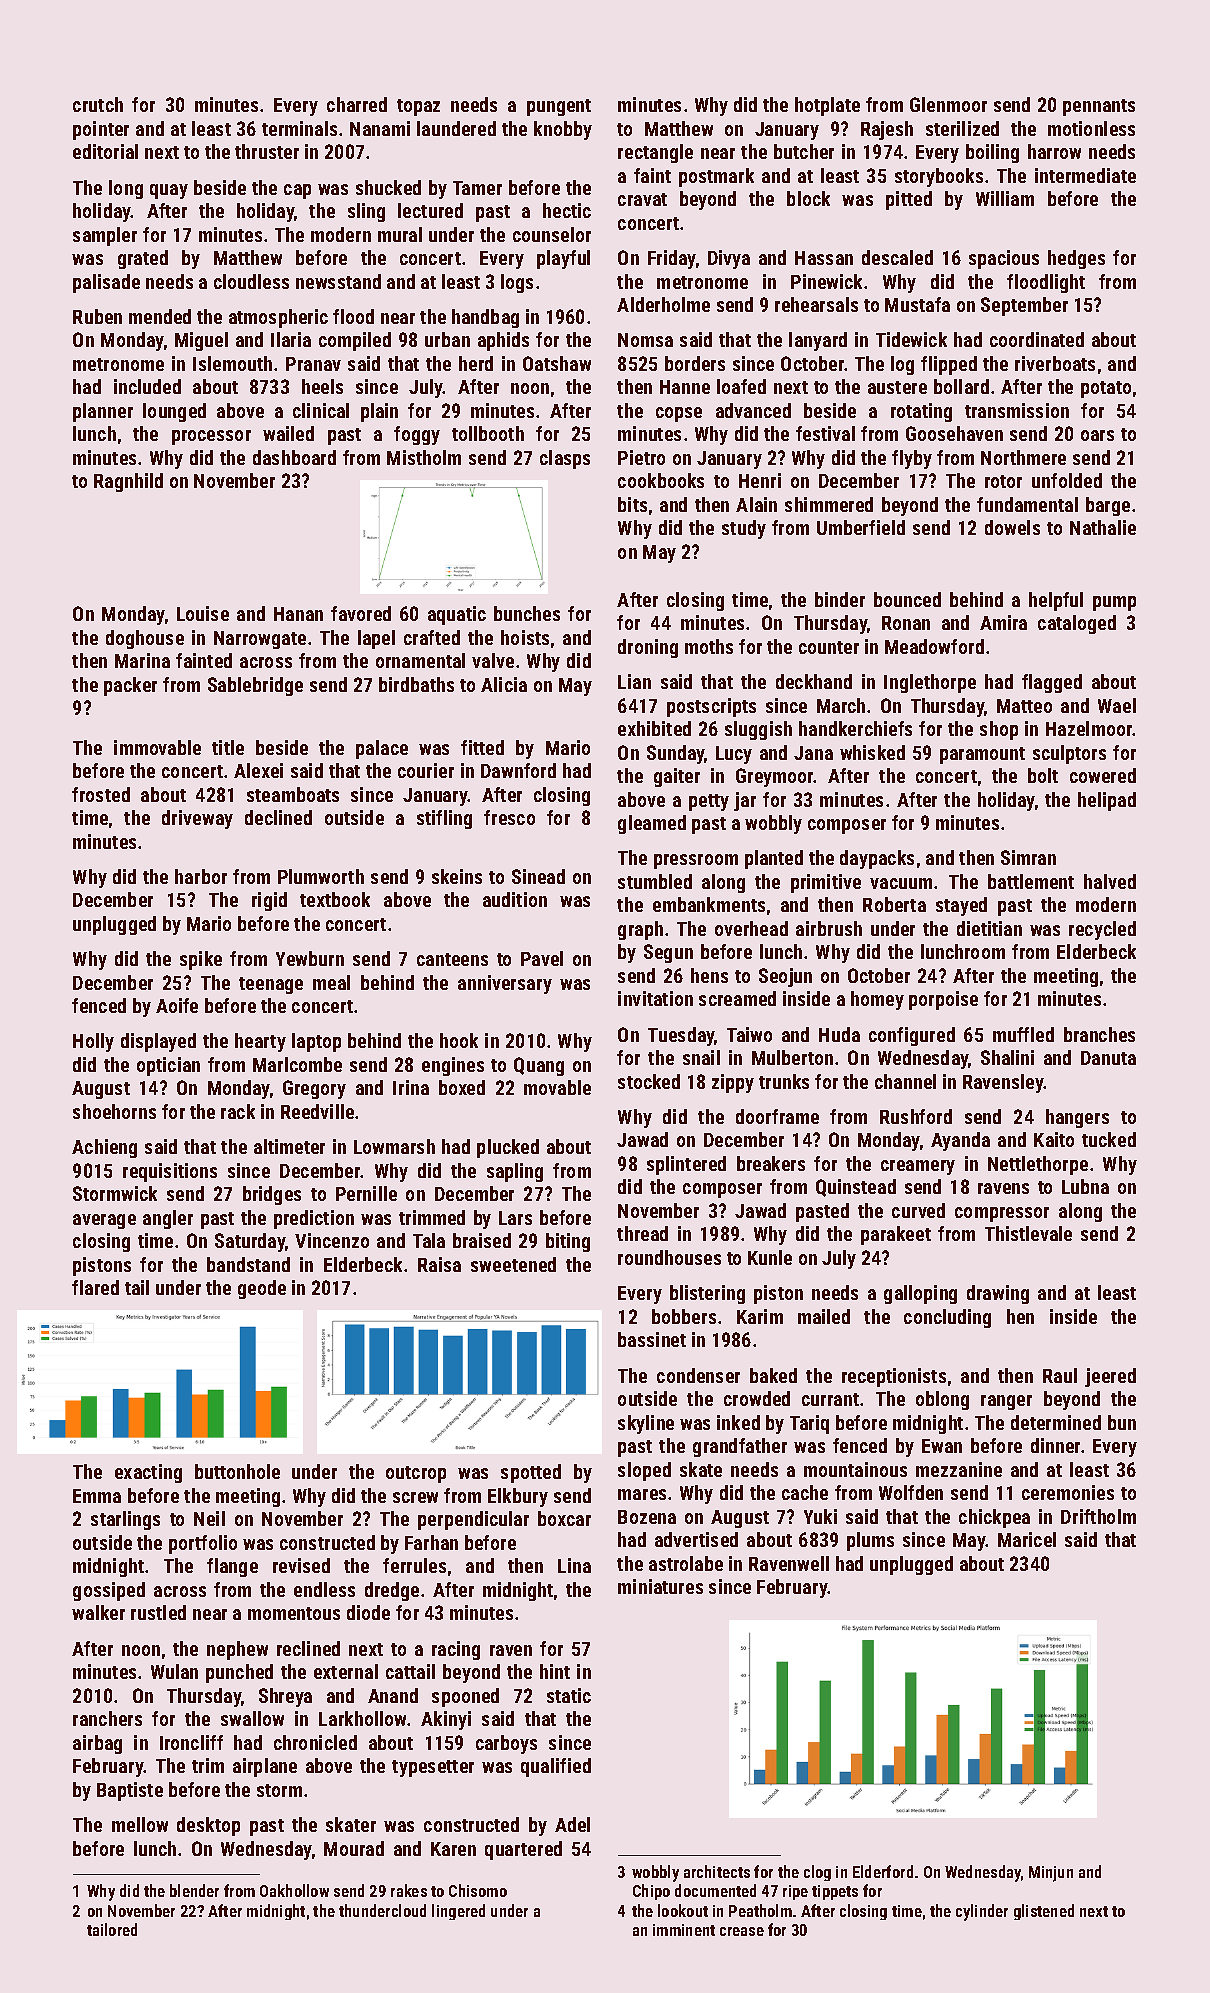 This page has height=1993, width=1210. I want to click on porpoise, so click(943, 1000).
